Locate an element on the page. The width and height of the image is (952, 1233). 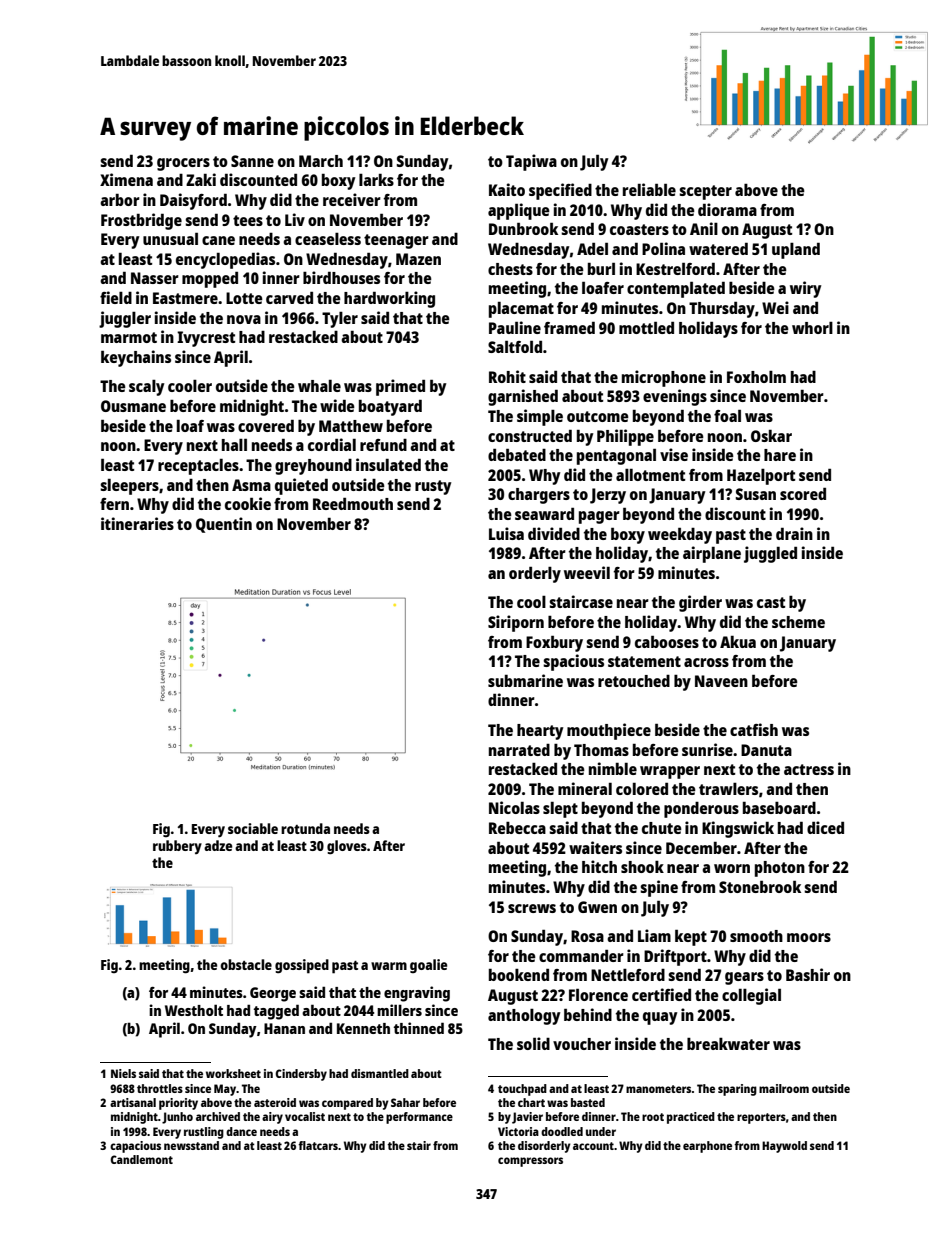
Ximena is located at coordinates (126, 179).
